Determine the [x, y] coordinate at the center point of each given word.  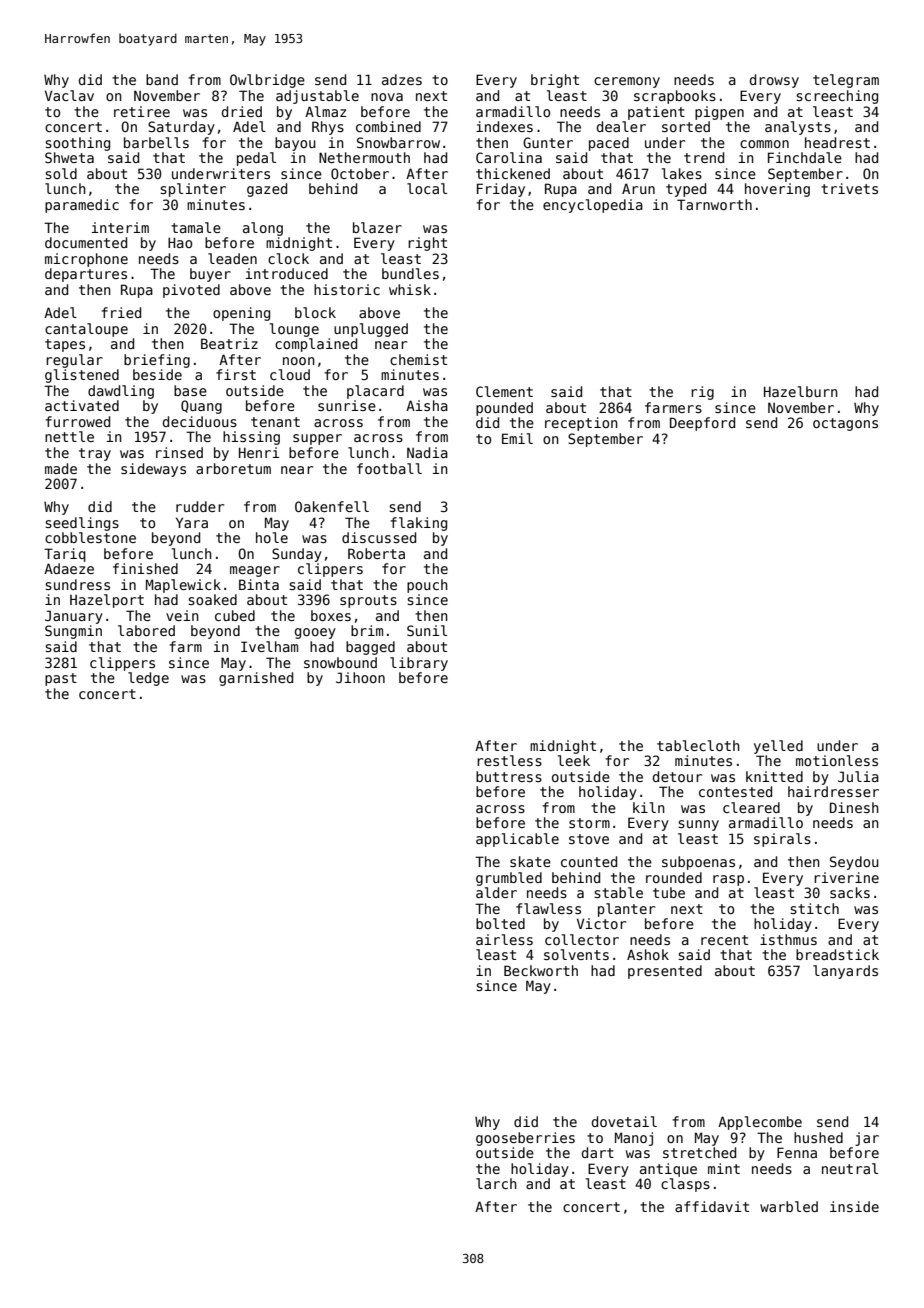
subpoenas [698, 863]
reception [581, 424]
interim [120, 227]
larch [496, 1183]
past [61, 679]
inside [854, 1206]
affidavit [712, 1206]
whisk [410, 289]
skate [530, 861]
